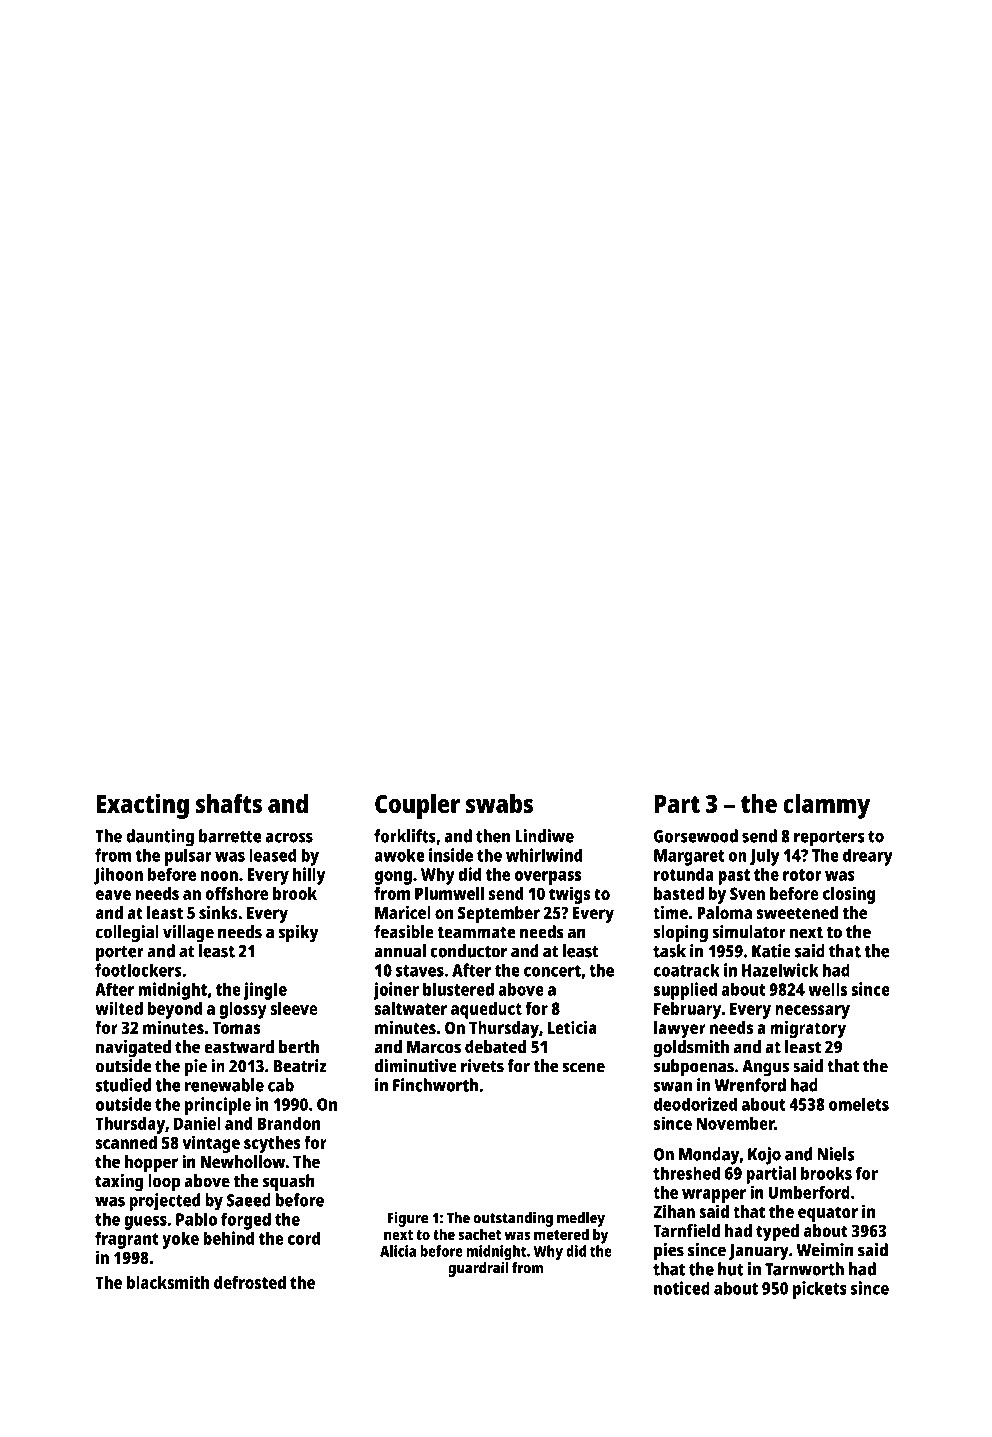  What do you see at coordinates (250, 1282) in the screenshot?
I see `defrosted` at bounding box center [250, 1282].
